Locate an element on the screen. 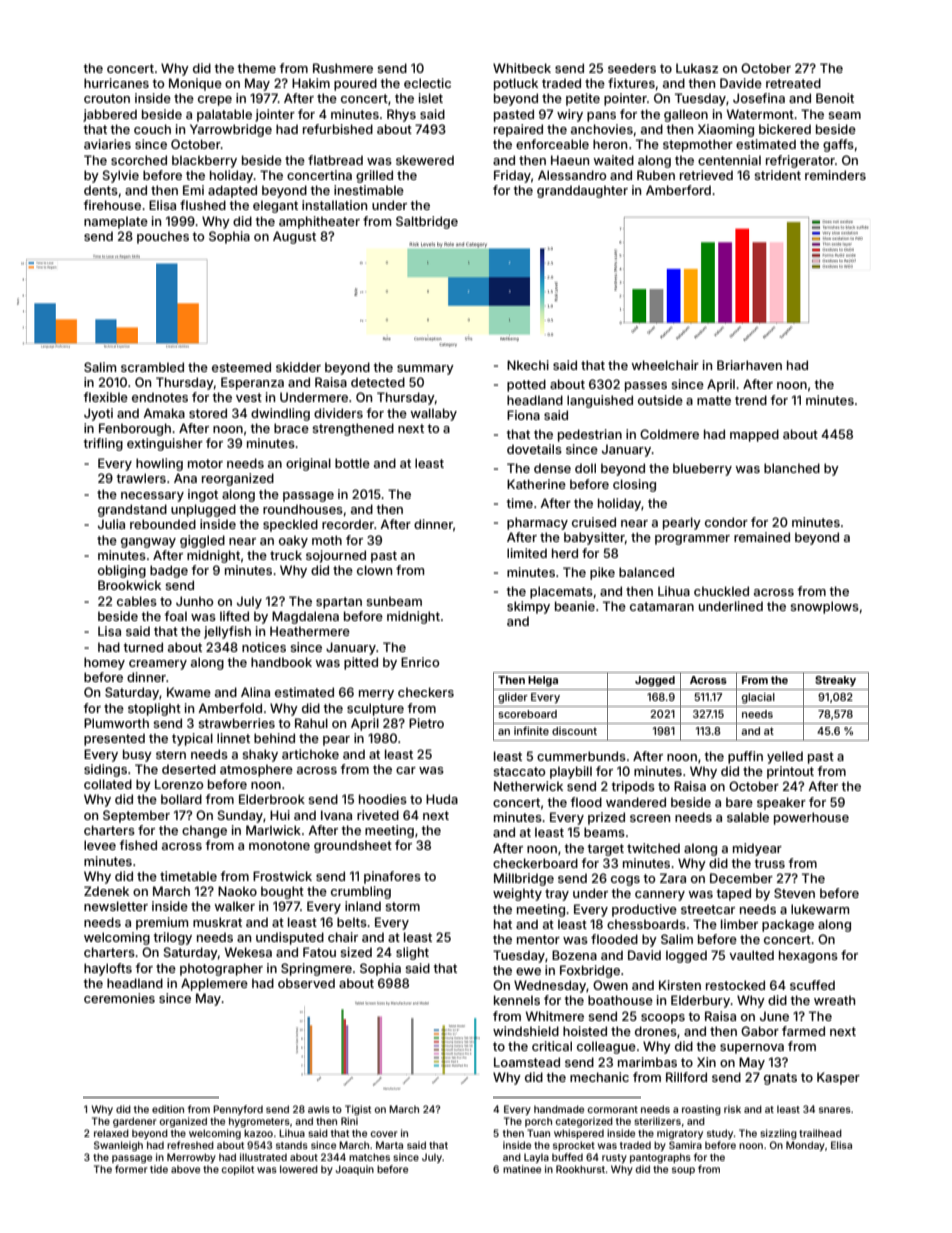 This screenshot has height=1233, width=952. Zara is located at coordinates (673, 878).
